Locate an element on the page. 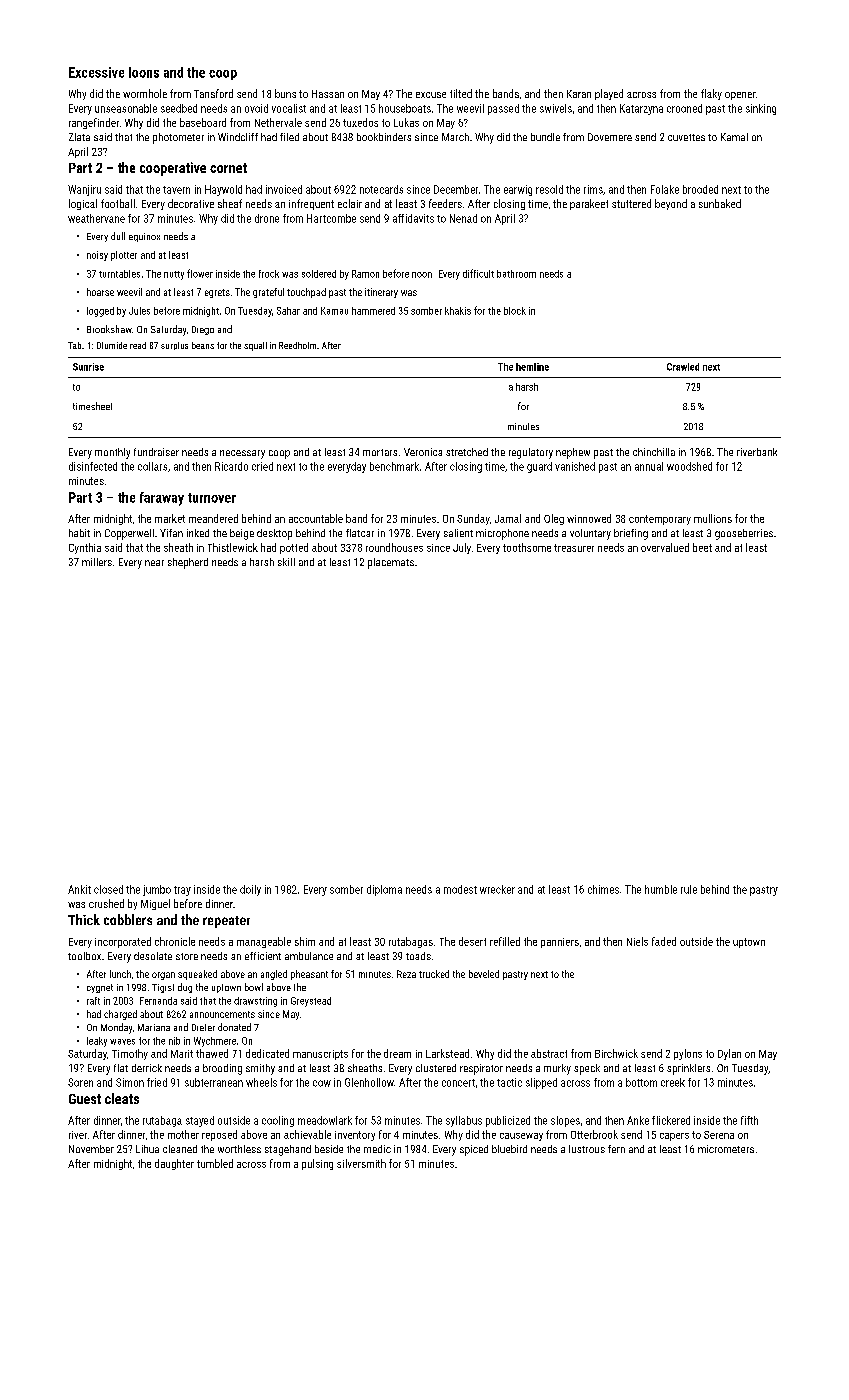  Serena is located at coordinates (719, 1135).
